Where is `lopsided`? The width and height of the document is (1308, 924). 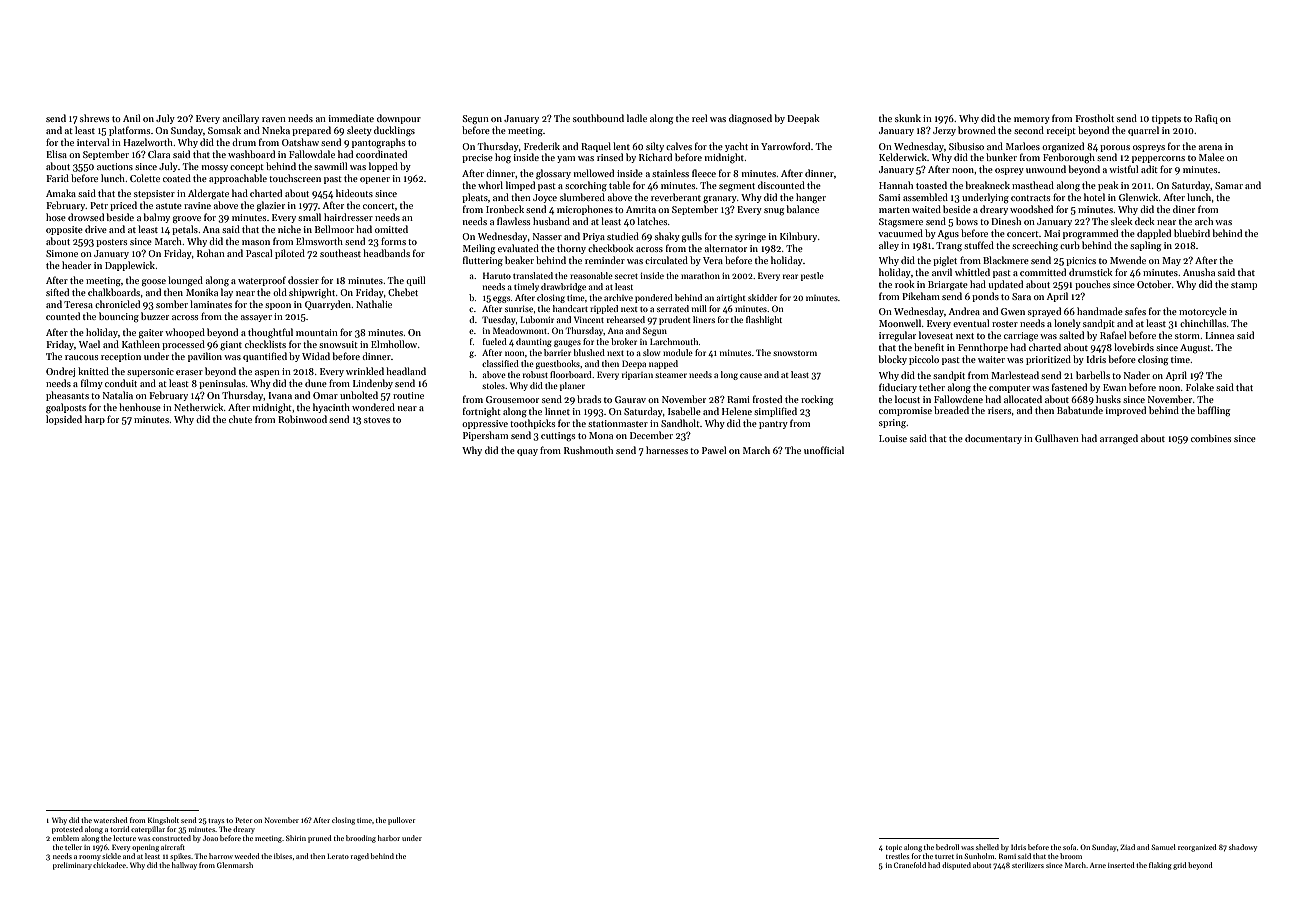
lopsided is located at coordinates (64, 420).
